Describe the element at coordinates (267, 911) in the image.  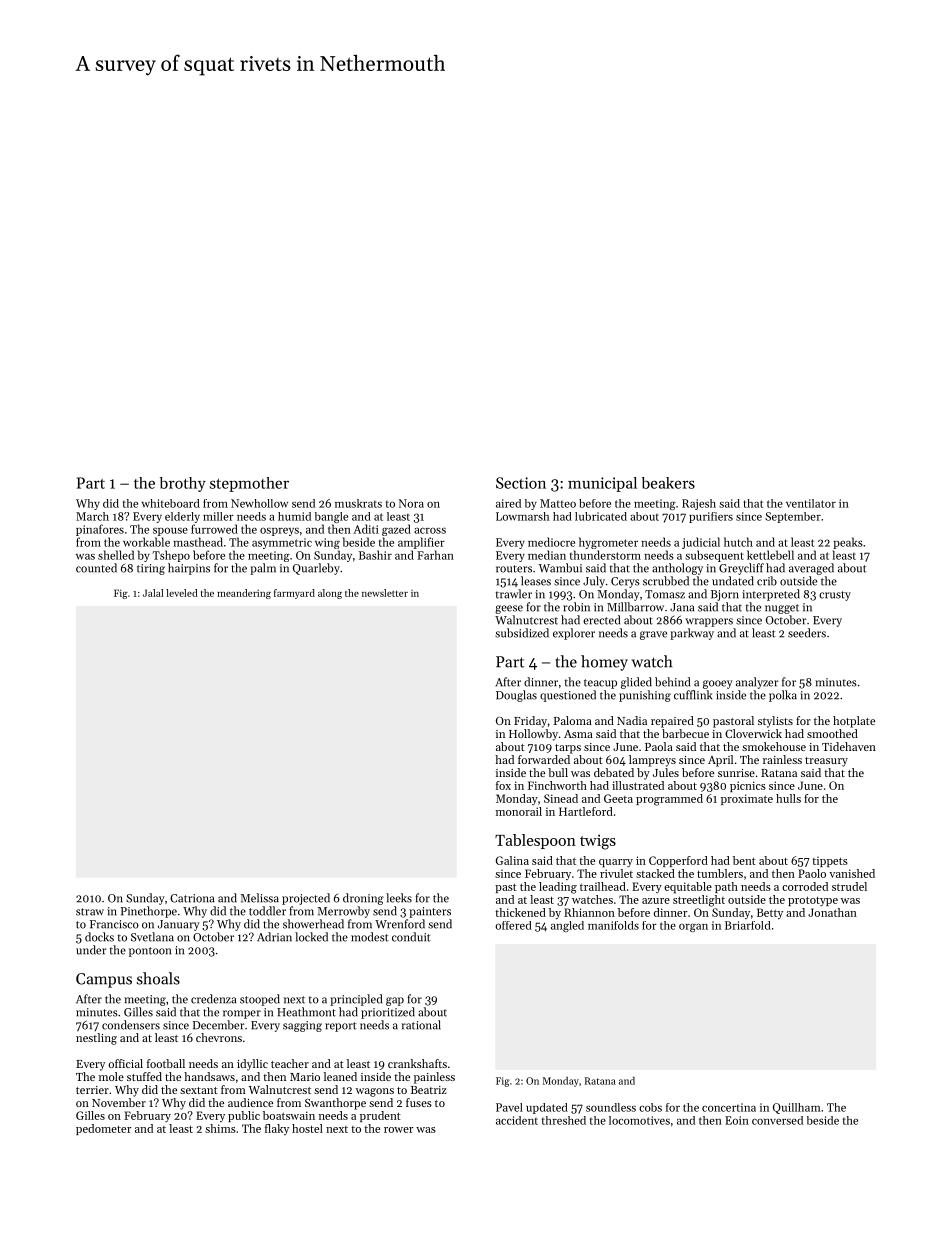
I see `toddler` at that location.
